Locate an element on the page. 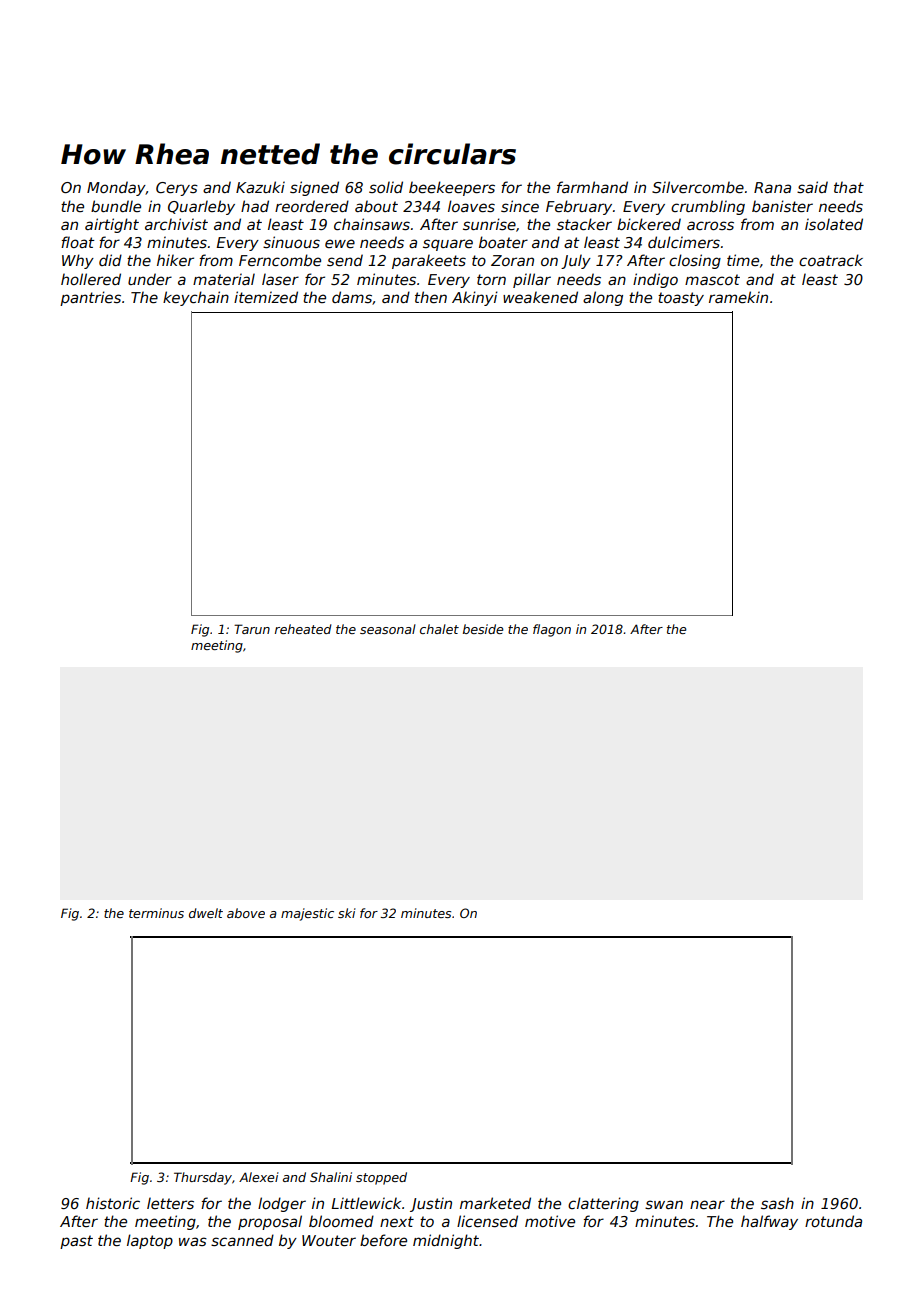 The image size is (924, 1314). Thursday is located at coordinates (203, 1178).
